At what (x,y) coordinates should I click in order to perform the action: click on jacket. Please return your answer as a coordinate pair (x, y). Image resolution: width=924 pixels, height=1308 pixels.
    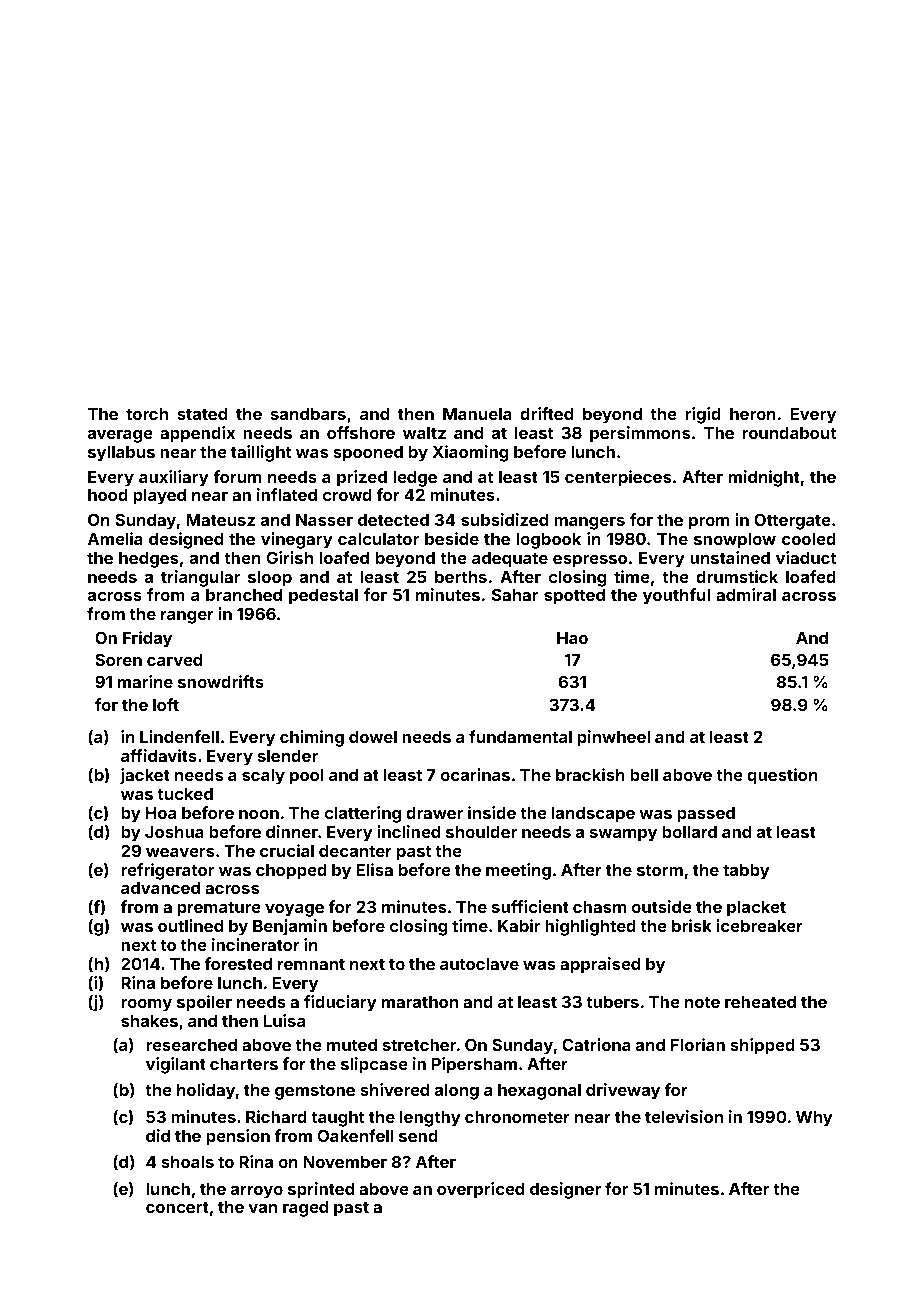
    Looking at the image, I should click on (145, 776).
